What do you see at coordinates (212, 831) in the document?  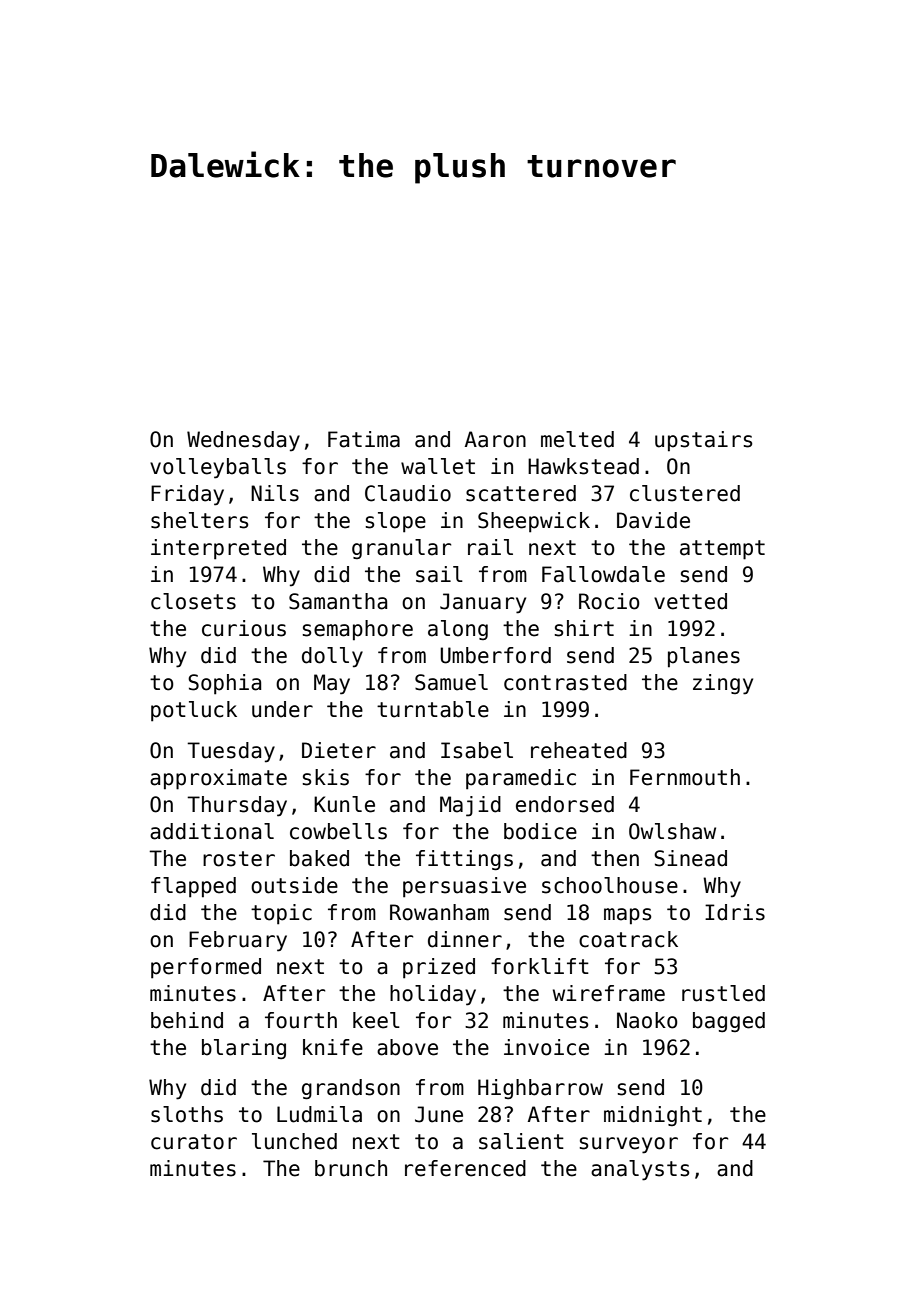 I see `additional` at bounding box center [212, 831].
